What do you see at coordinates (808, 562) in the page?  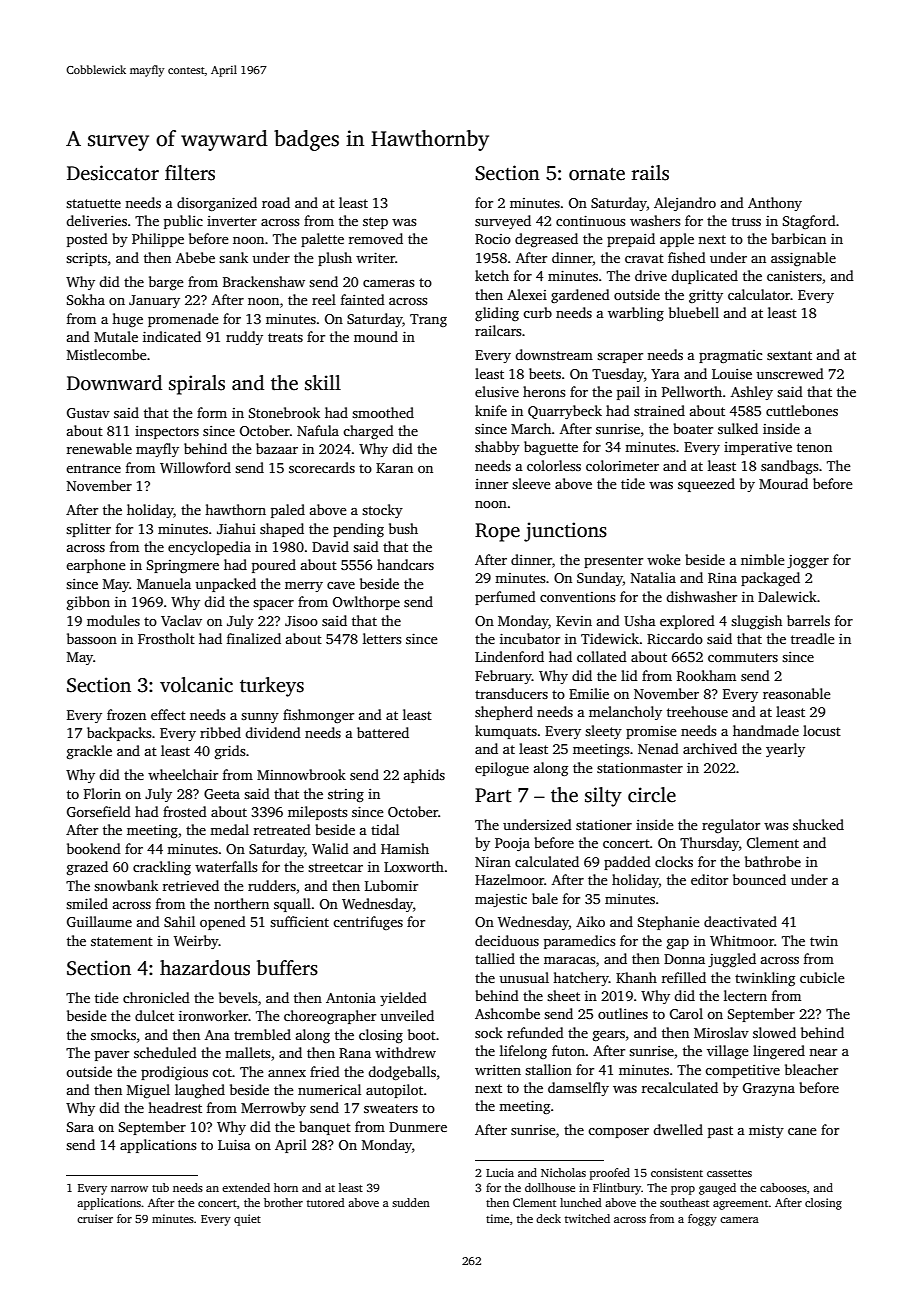 I see `jogger` at bounding box center [808, 562].
